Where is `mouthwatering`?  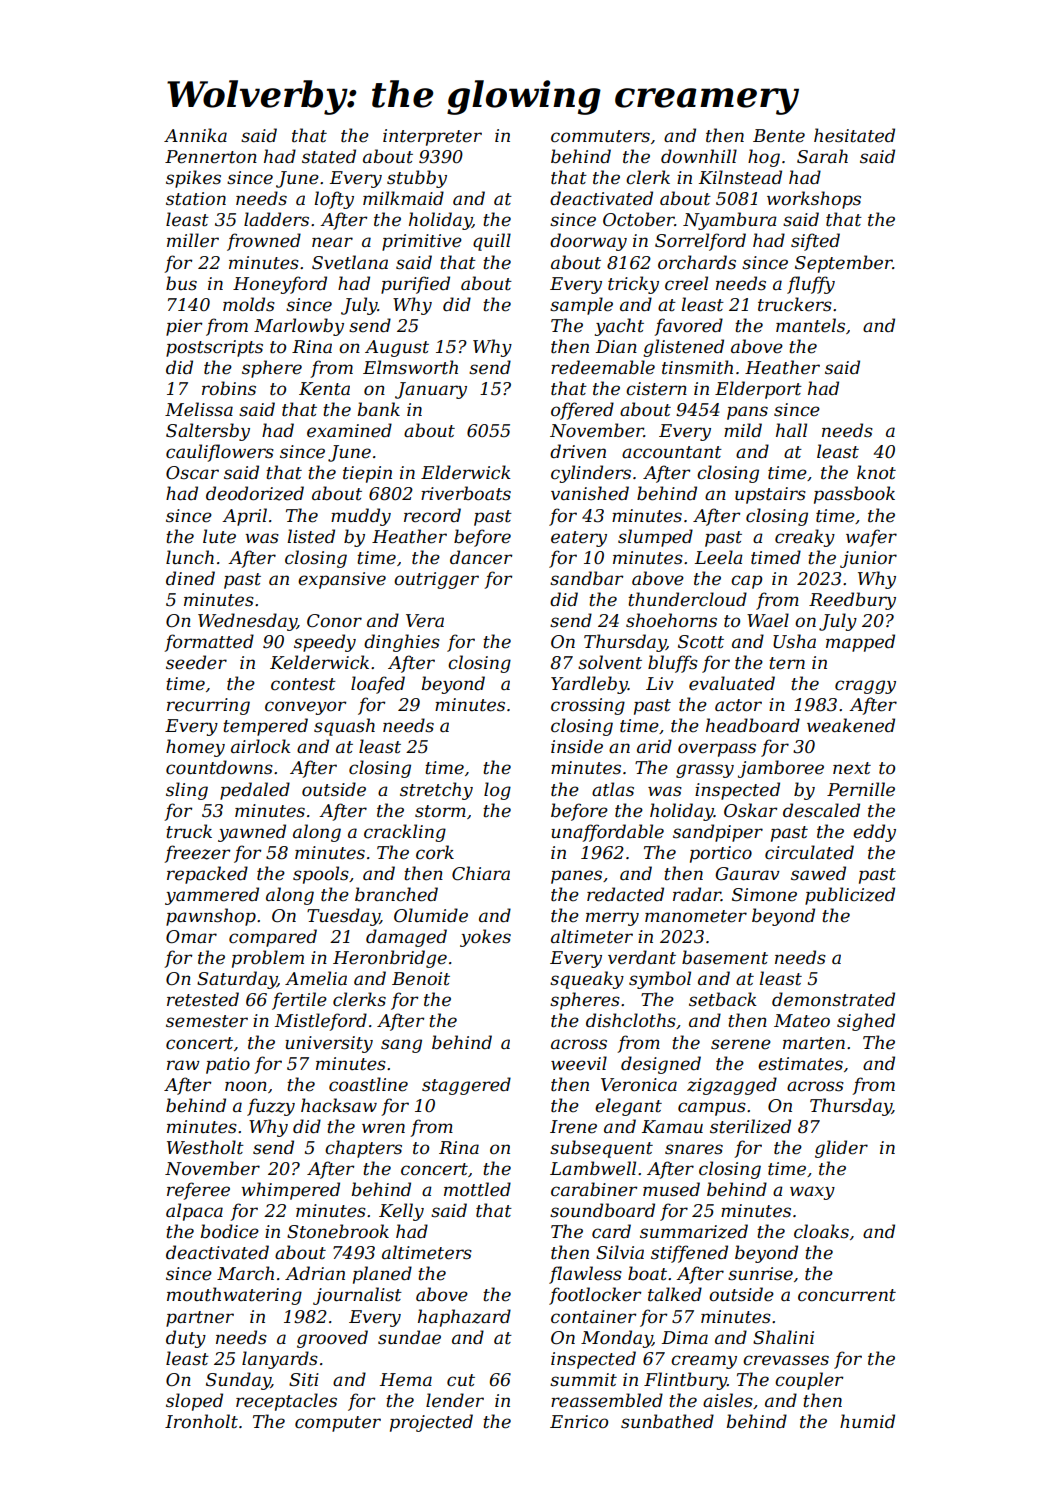 mouthwatering is located at coordinates (234, 1296).
